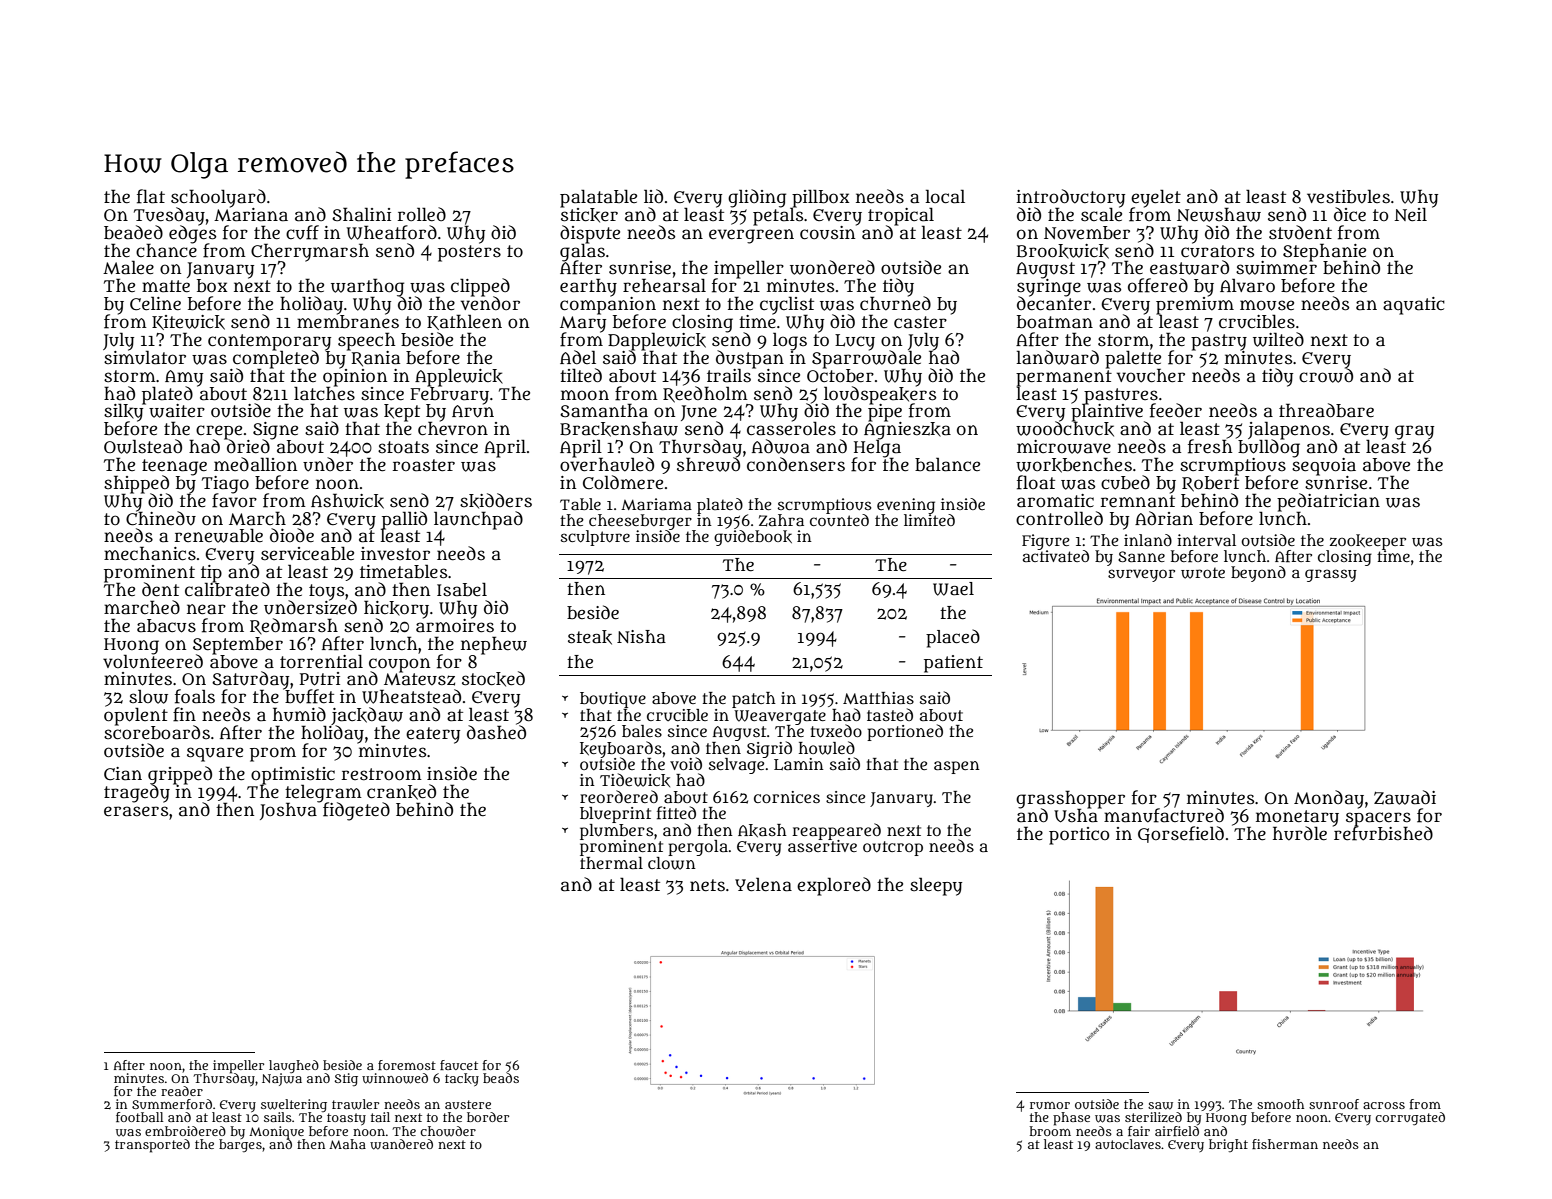  Describe the element at coordinates (778, 217) in the screenshot. I see `petals` at that location.
